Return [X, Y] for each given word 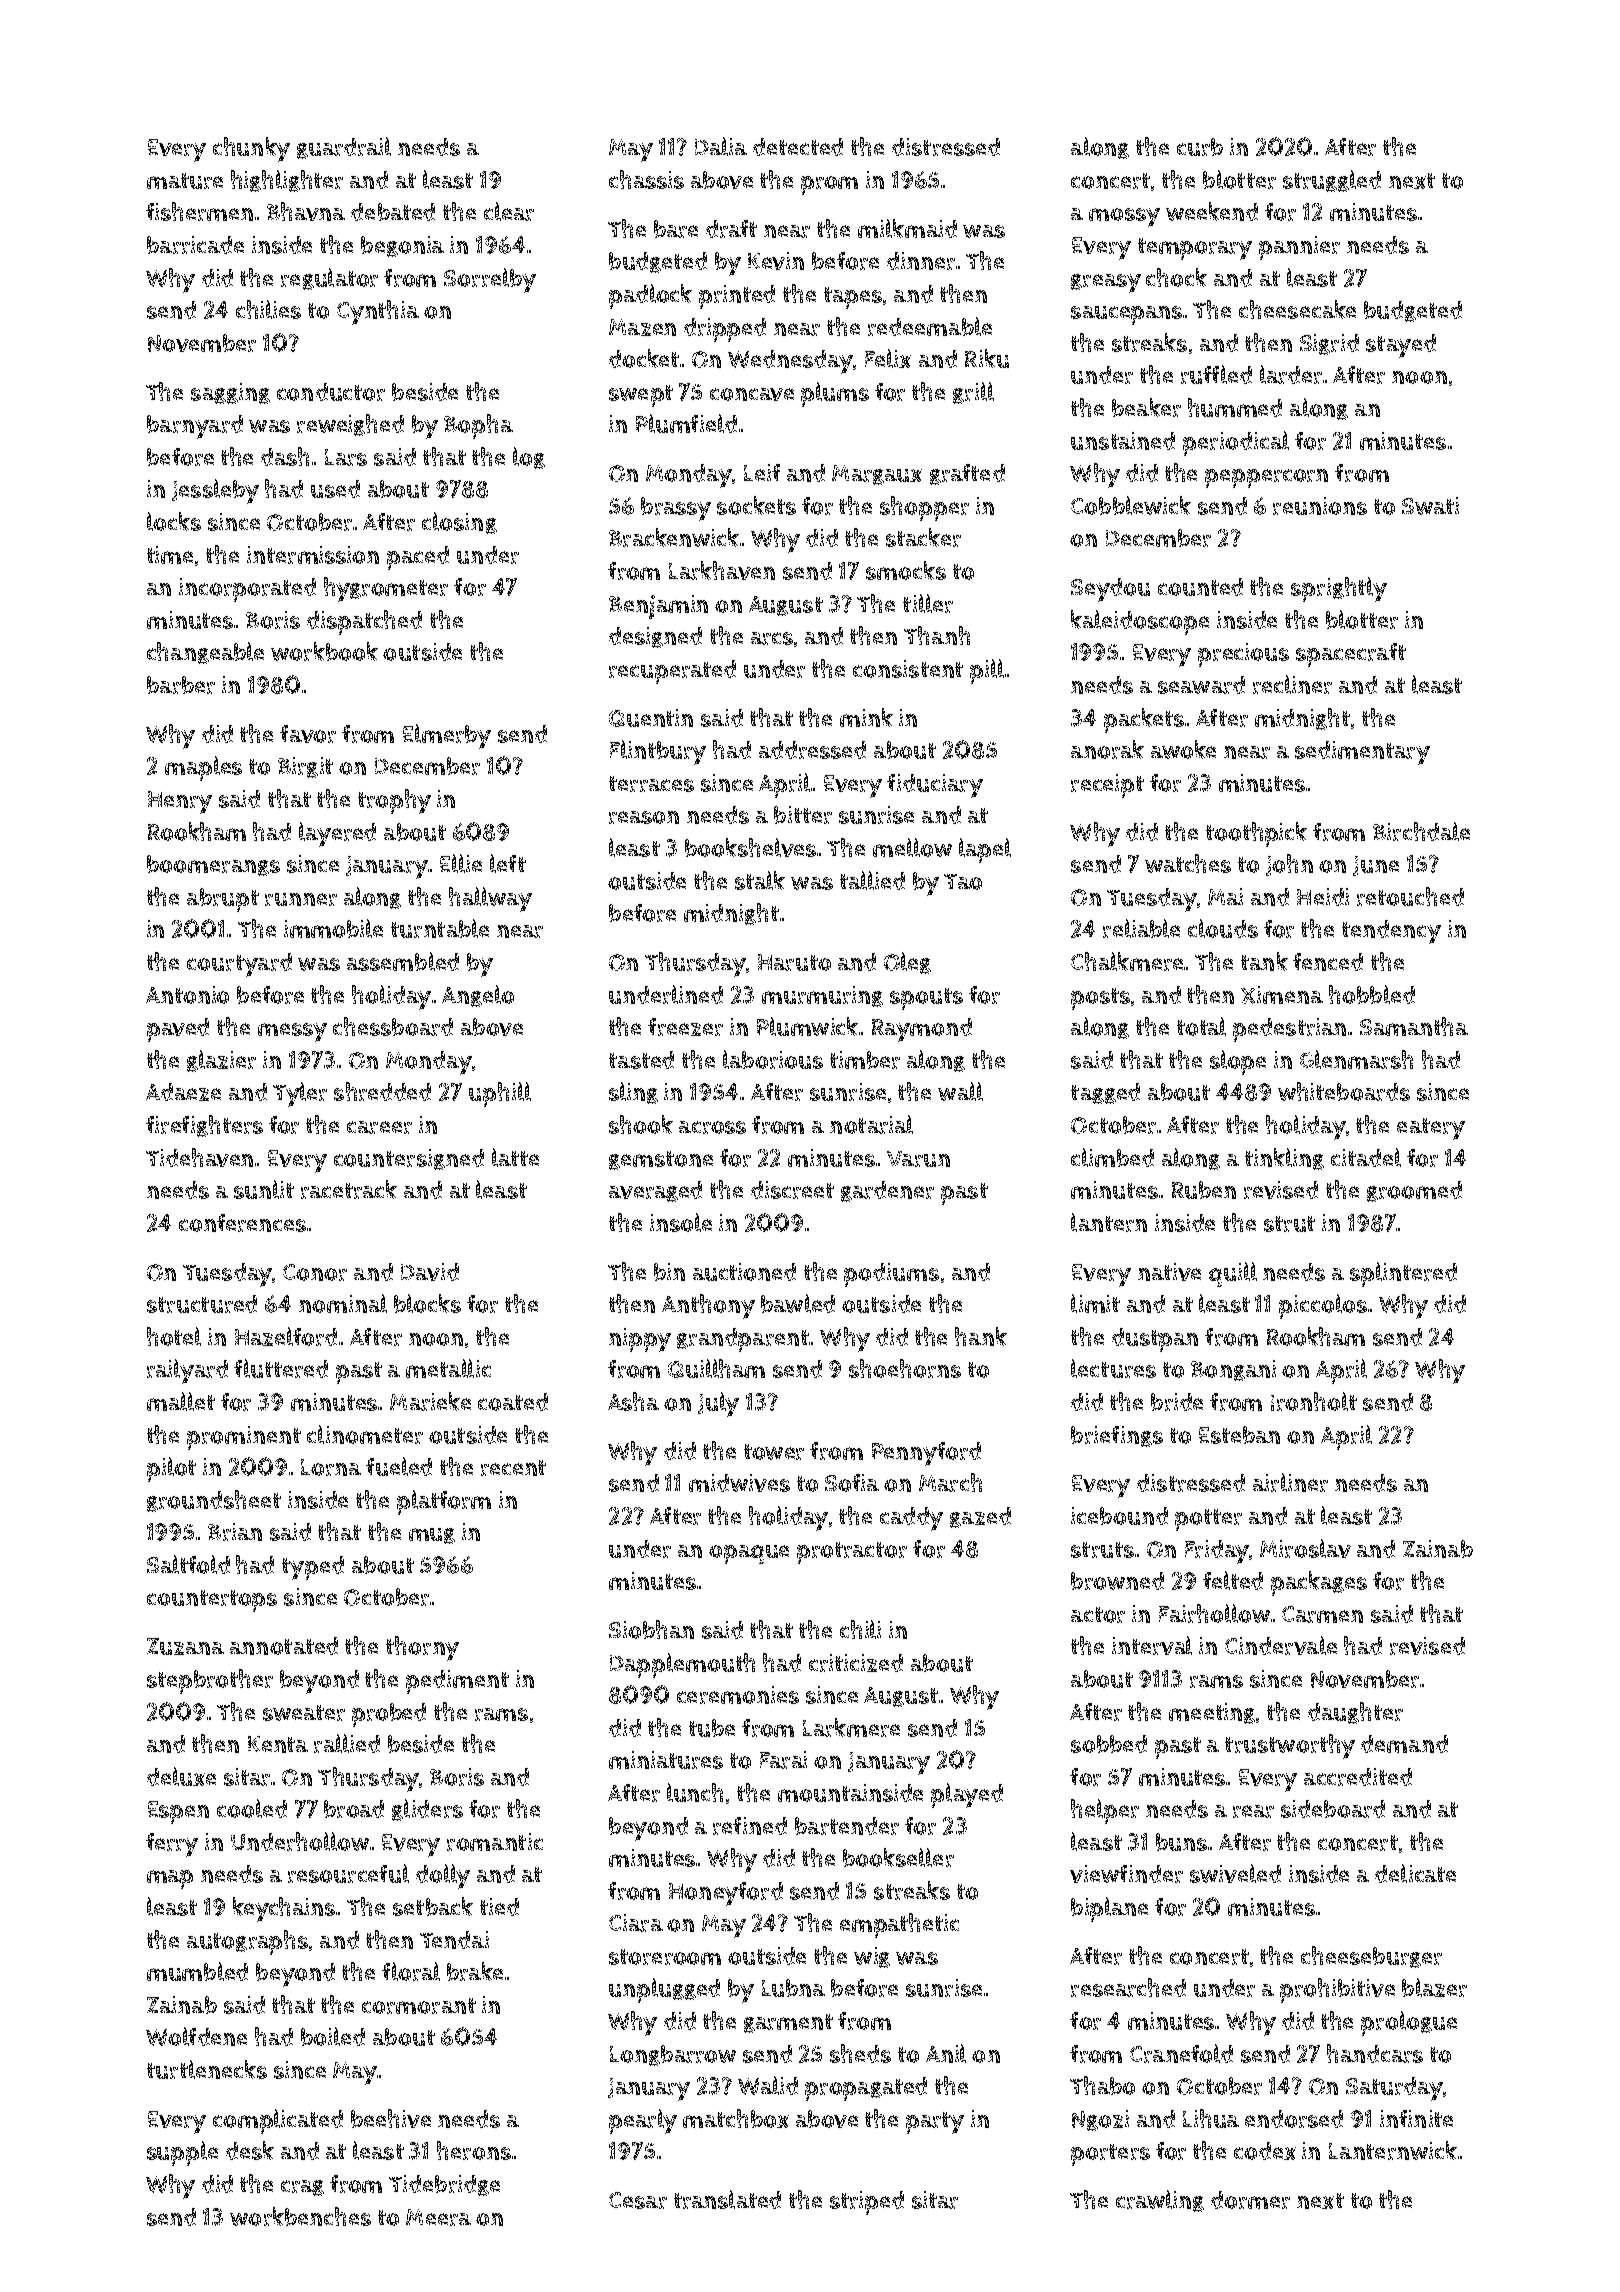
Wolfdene [196, 2036]
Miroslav [1305, 1548]
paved [178, 1030]
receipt [1107, 786]
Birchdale [1421, 831]
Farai [783, 1760]
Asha [633, 1401]
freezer [685, 1027]
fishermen [199, 211]
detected [798, 147]
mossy [1124, 217]
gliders [427, 1810]
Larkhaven [722, 570]
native [1169, 1272]
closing [459, 523]
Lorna [331, 1467]
